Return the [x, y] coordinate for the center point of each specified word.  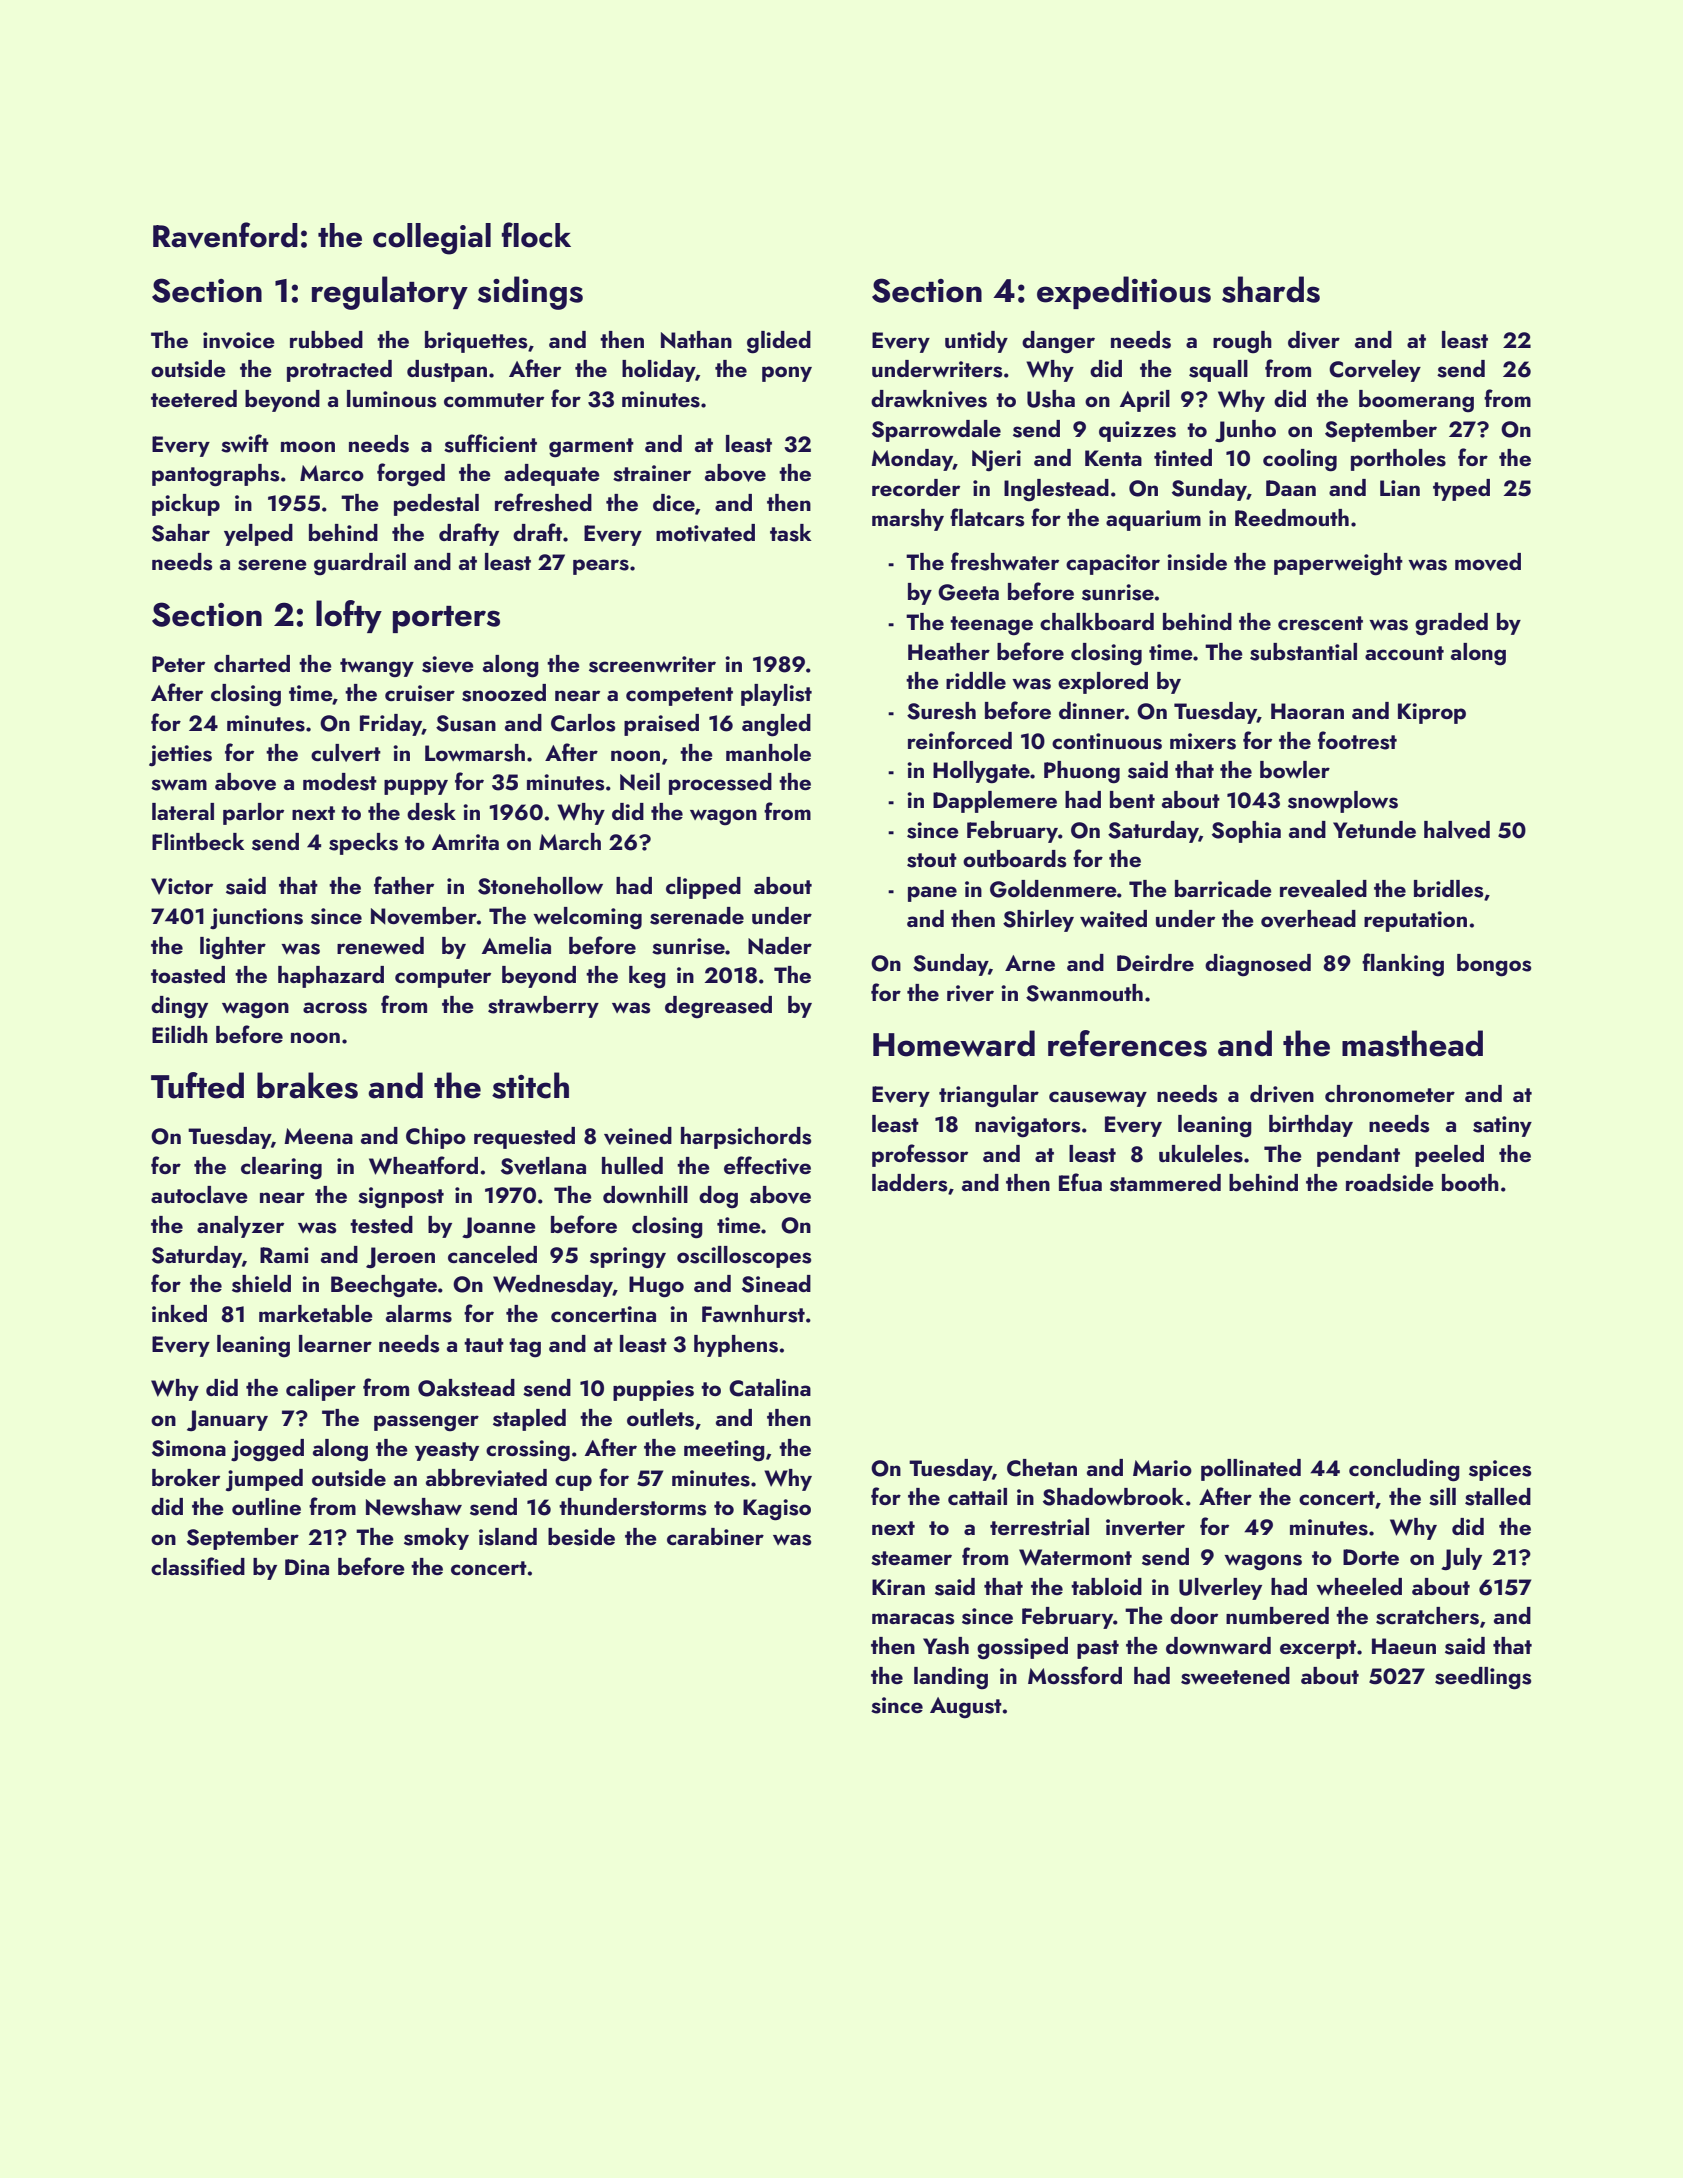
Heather [949, 651]
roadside [1390, 1183]
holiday [658, 371]
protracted [339, 371]
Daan [1291, 488]
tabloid [1106, 1586]
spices [1500, 1470]
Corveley [1375, 371]
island [508, 1537]
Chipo [436, 1138]
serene [272, 565]
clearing [281, 1168]
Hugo [656, 1287]
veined [638, 1136]
